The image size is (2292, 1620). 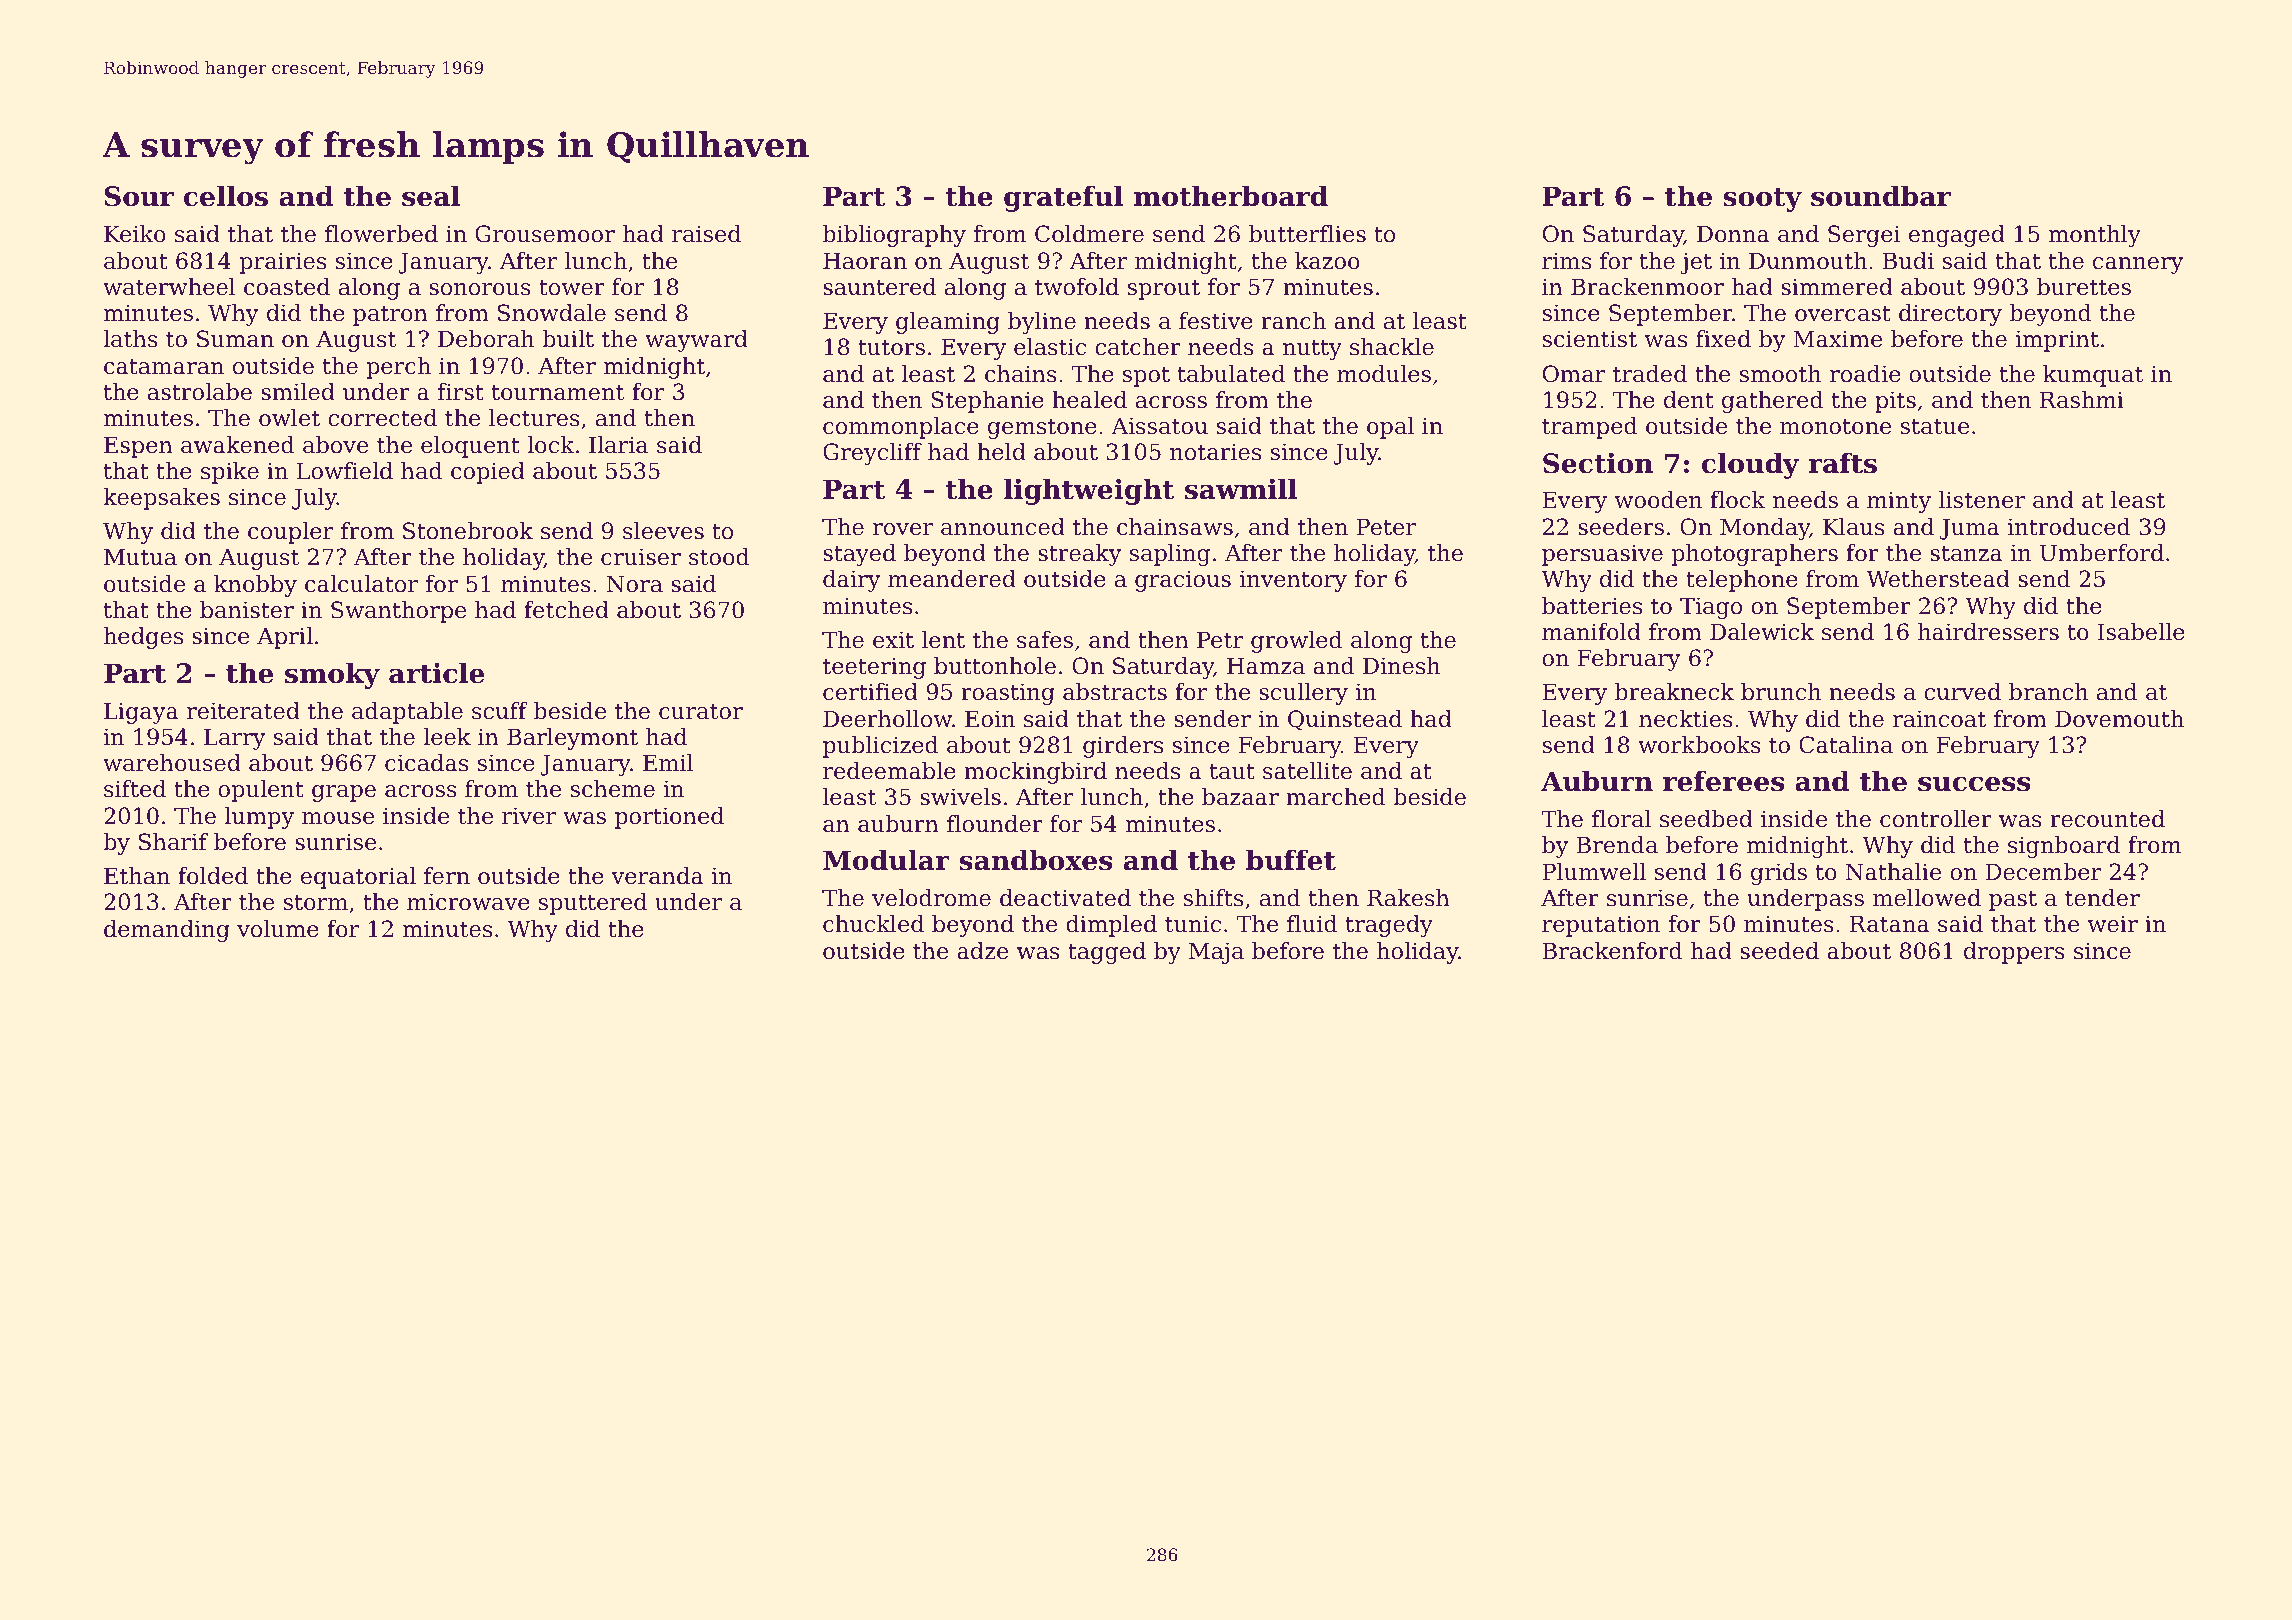 What do you see at coordinates (1598, 463) in the document?
I see `Section` at bounding box center [1598, 463].
